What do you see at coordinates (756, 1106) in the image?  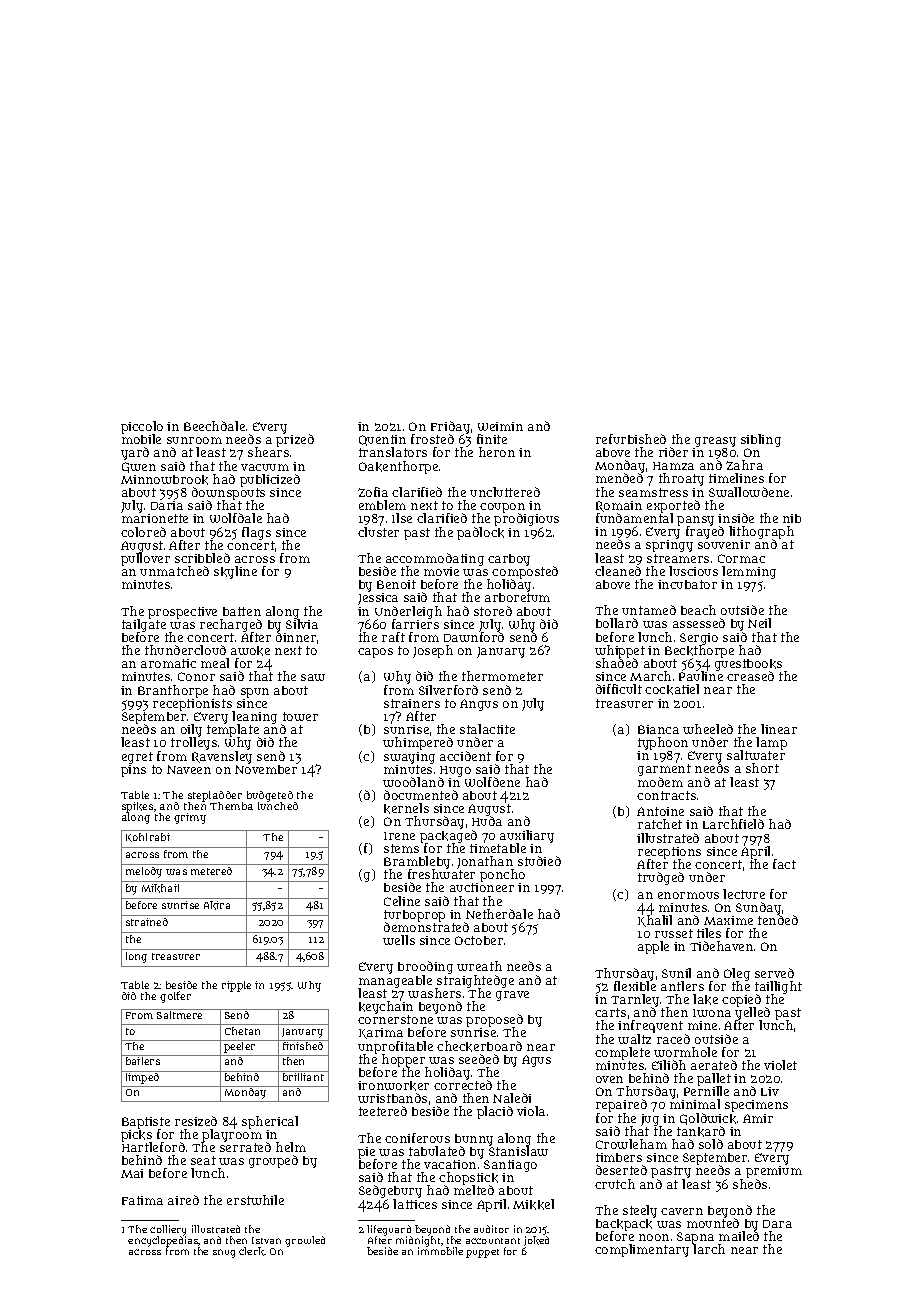 I see `specimens` at bounding box center [756, 1106].
